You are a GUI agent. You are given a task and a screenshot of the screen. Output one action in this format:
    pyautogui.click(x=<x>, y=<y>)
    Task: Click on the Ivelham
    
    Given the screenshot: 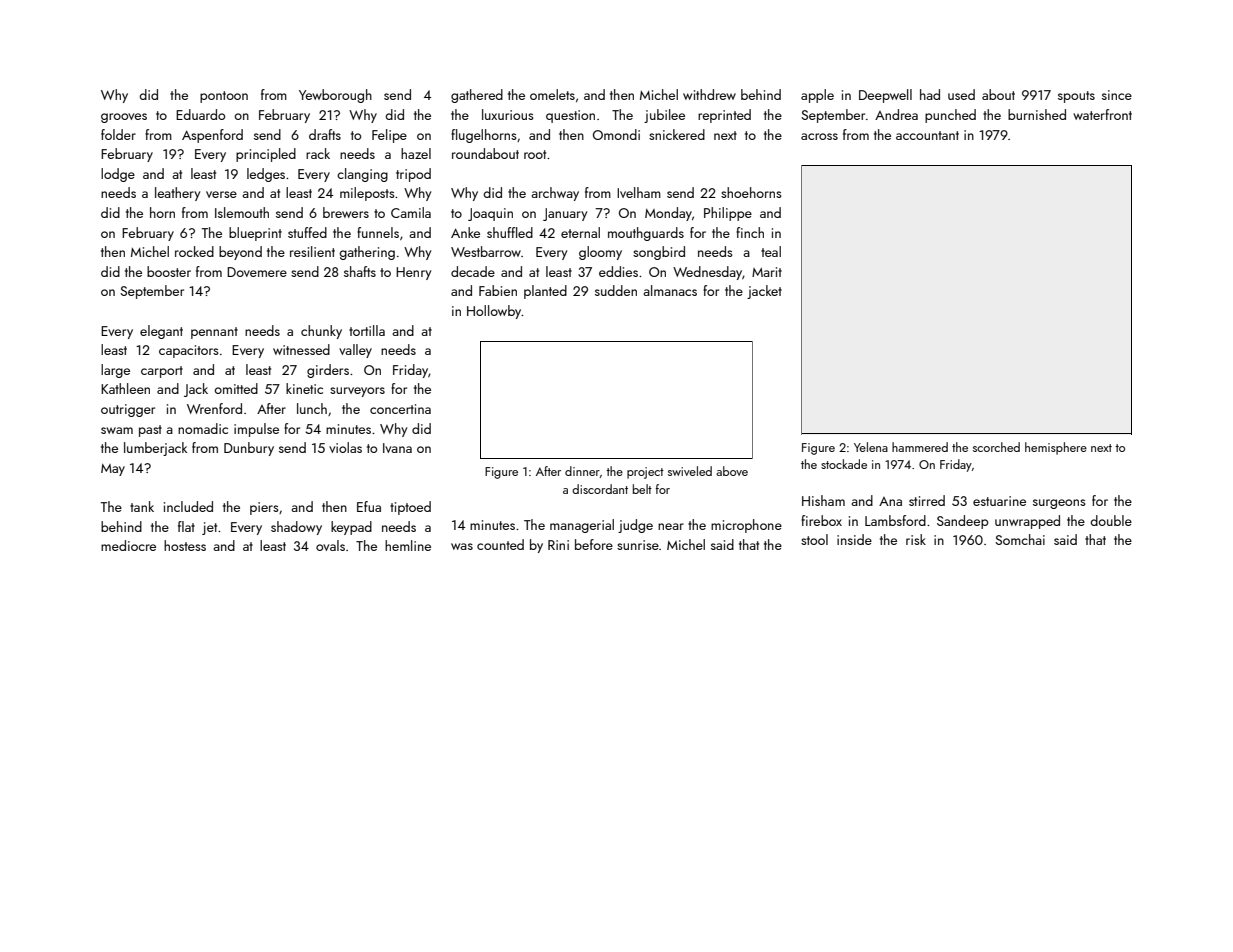 What is the action you would take?
    pyautogui.click(x=639, y=192)
